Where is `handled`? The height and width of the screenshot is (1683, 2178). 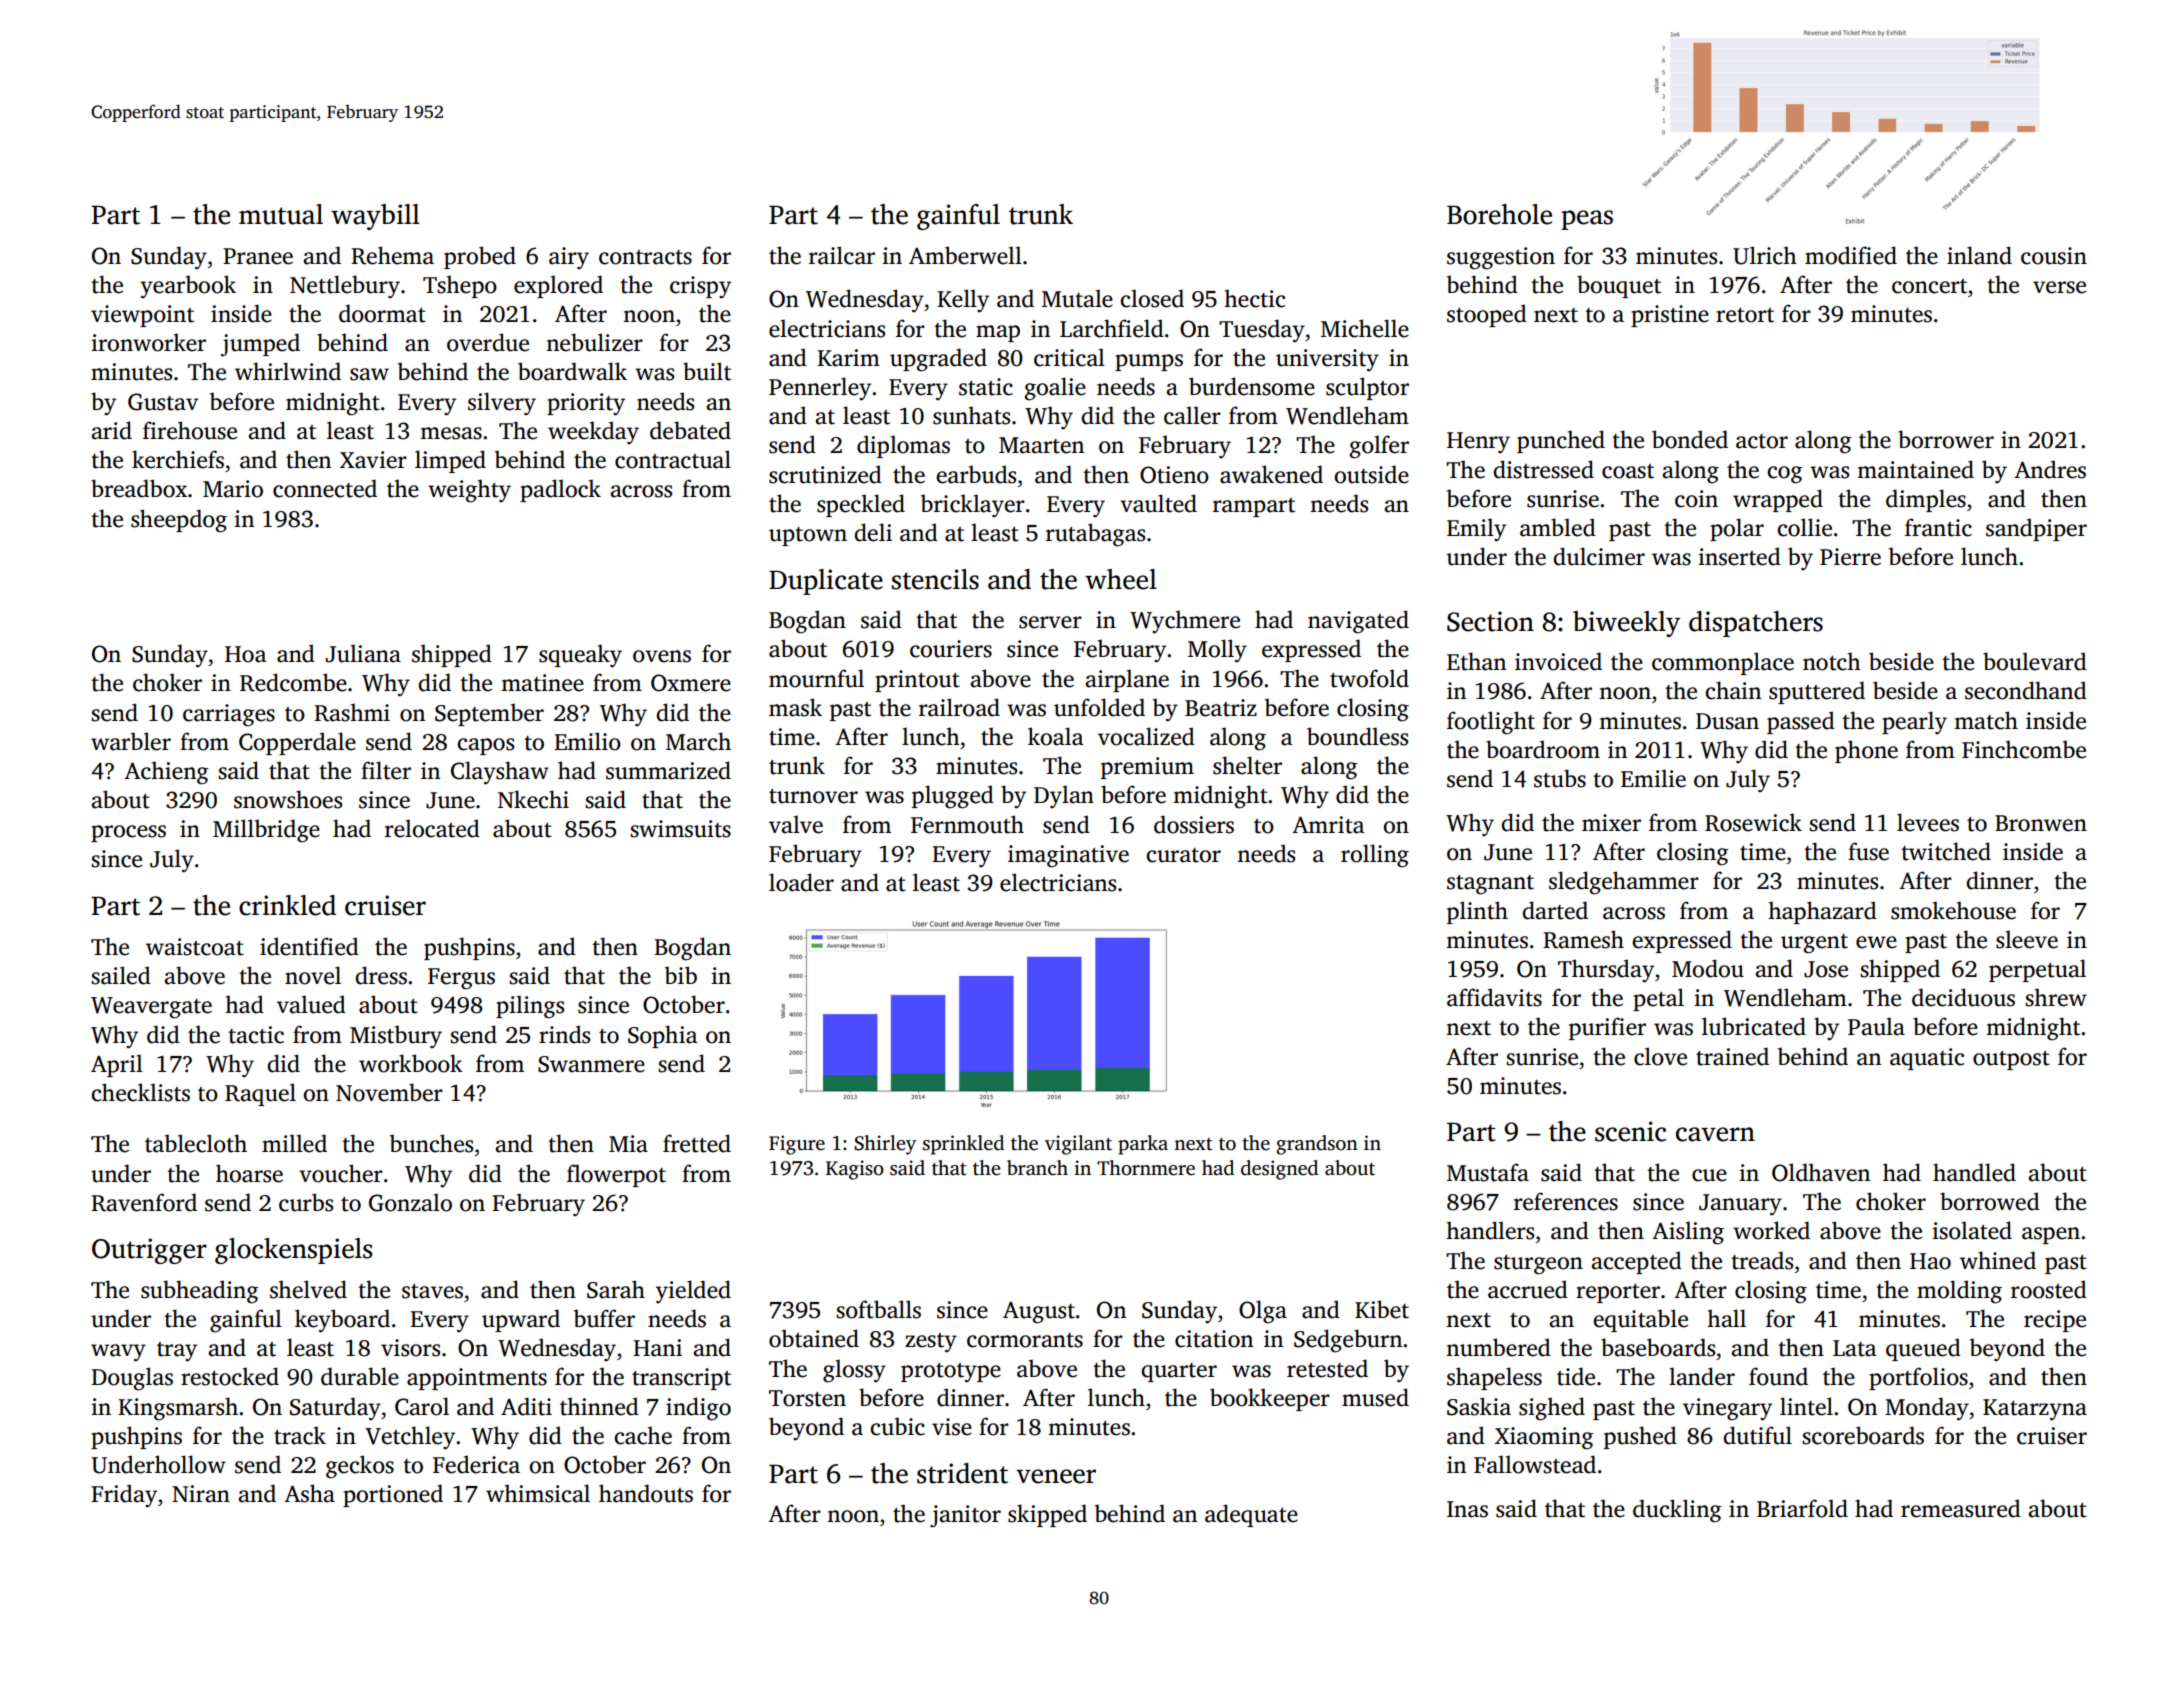
handled is located at coordinates (1974, 1172).
